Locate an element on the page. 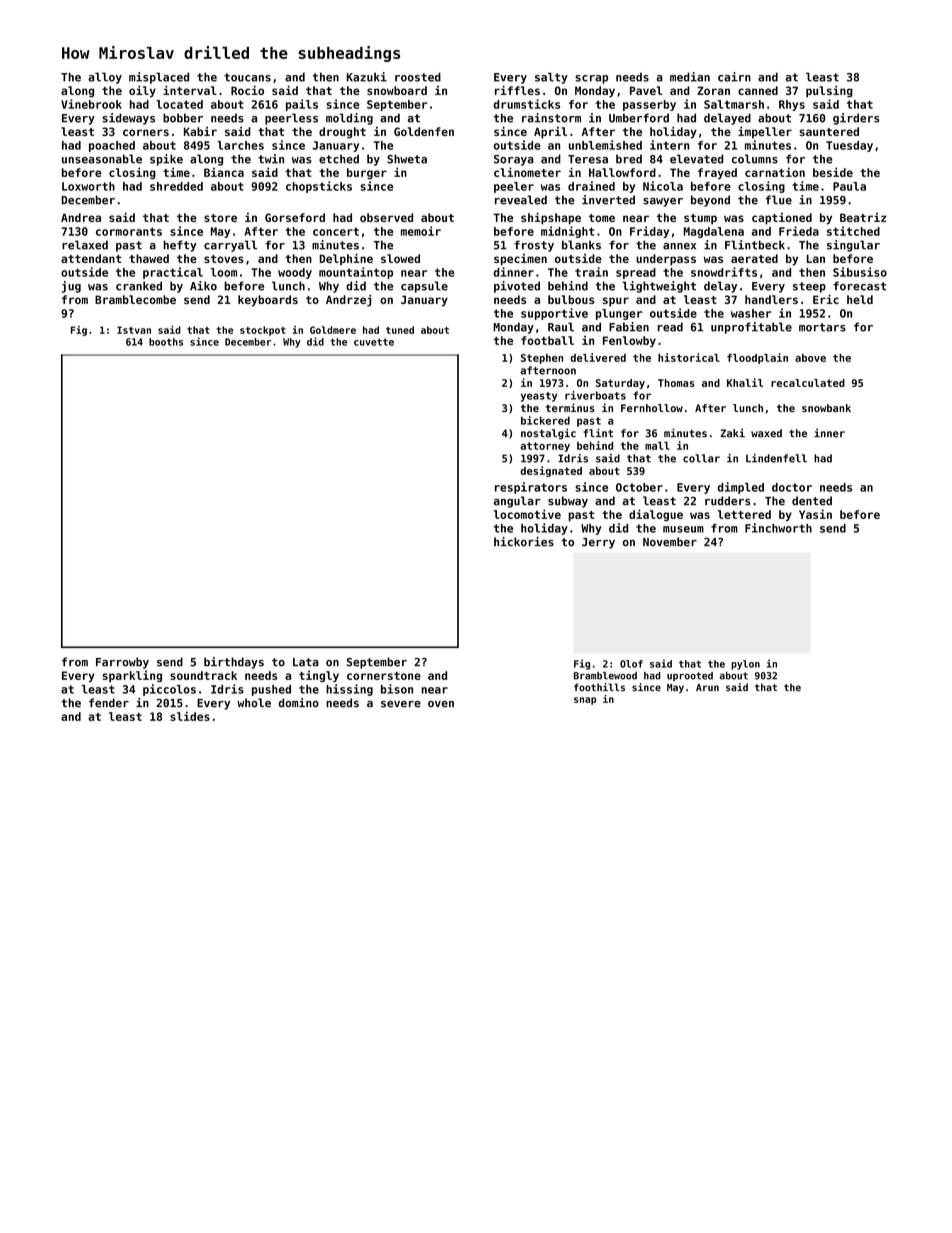 The image size is (952, 1233). median is located at coordinates (690, 77).
